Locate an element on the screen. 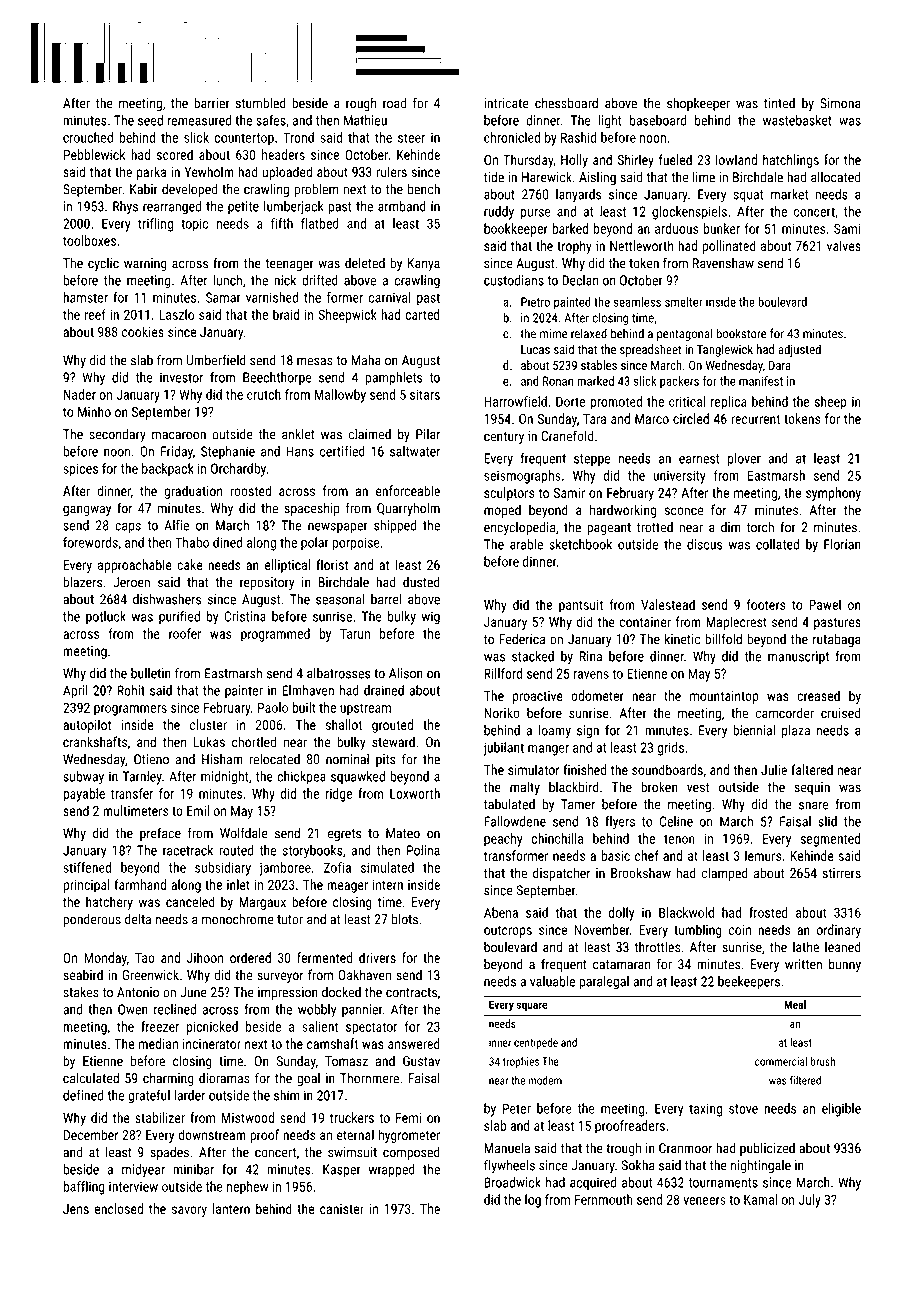  topic is located at coordinates (195, 225).
